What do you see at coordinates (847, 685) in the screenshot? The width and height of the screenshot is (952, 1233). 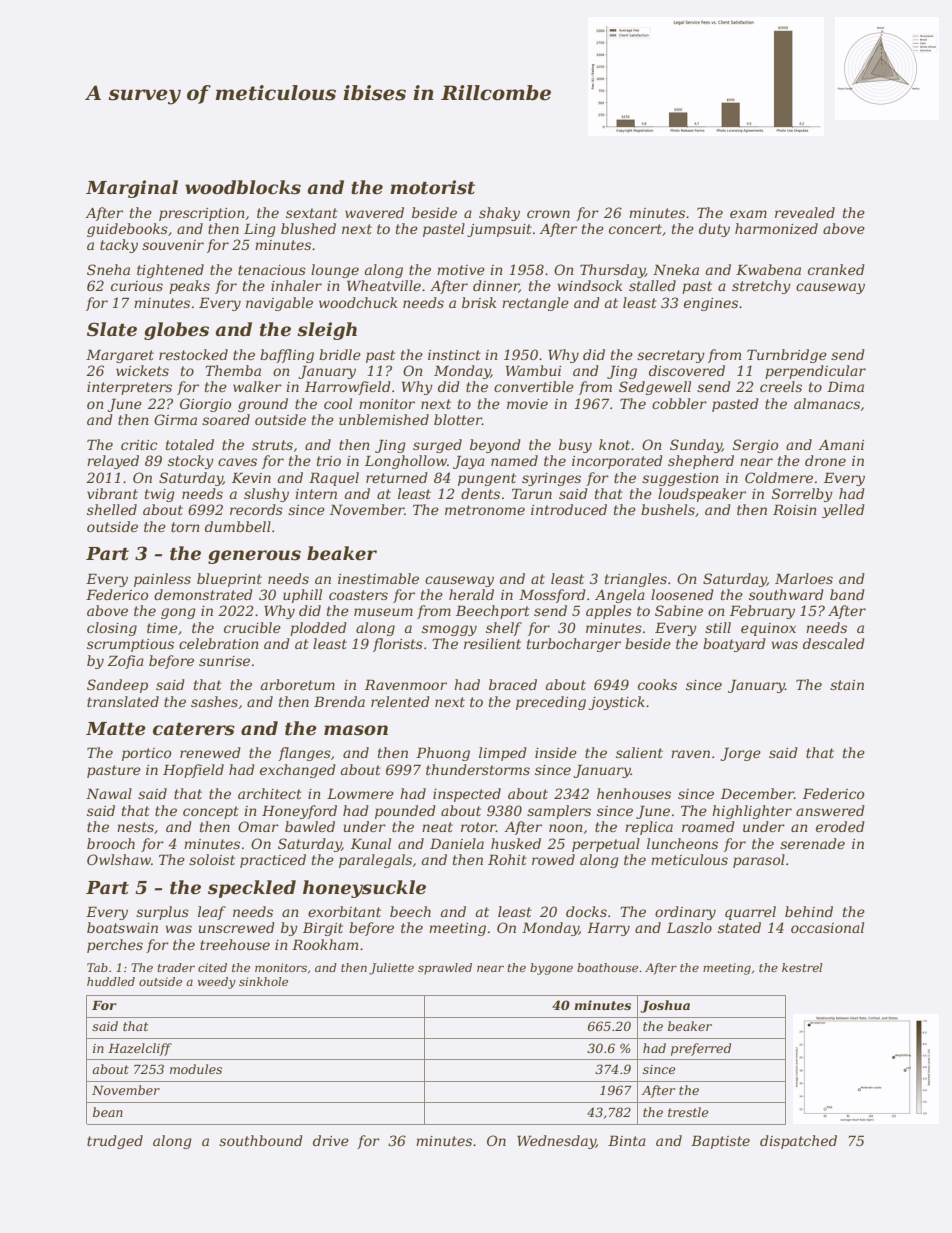 I see `stain` at bounding box center [847, 685].
